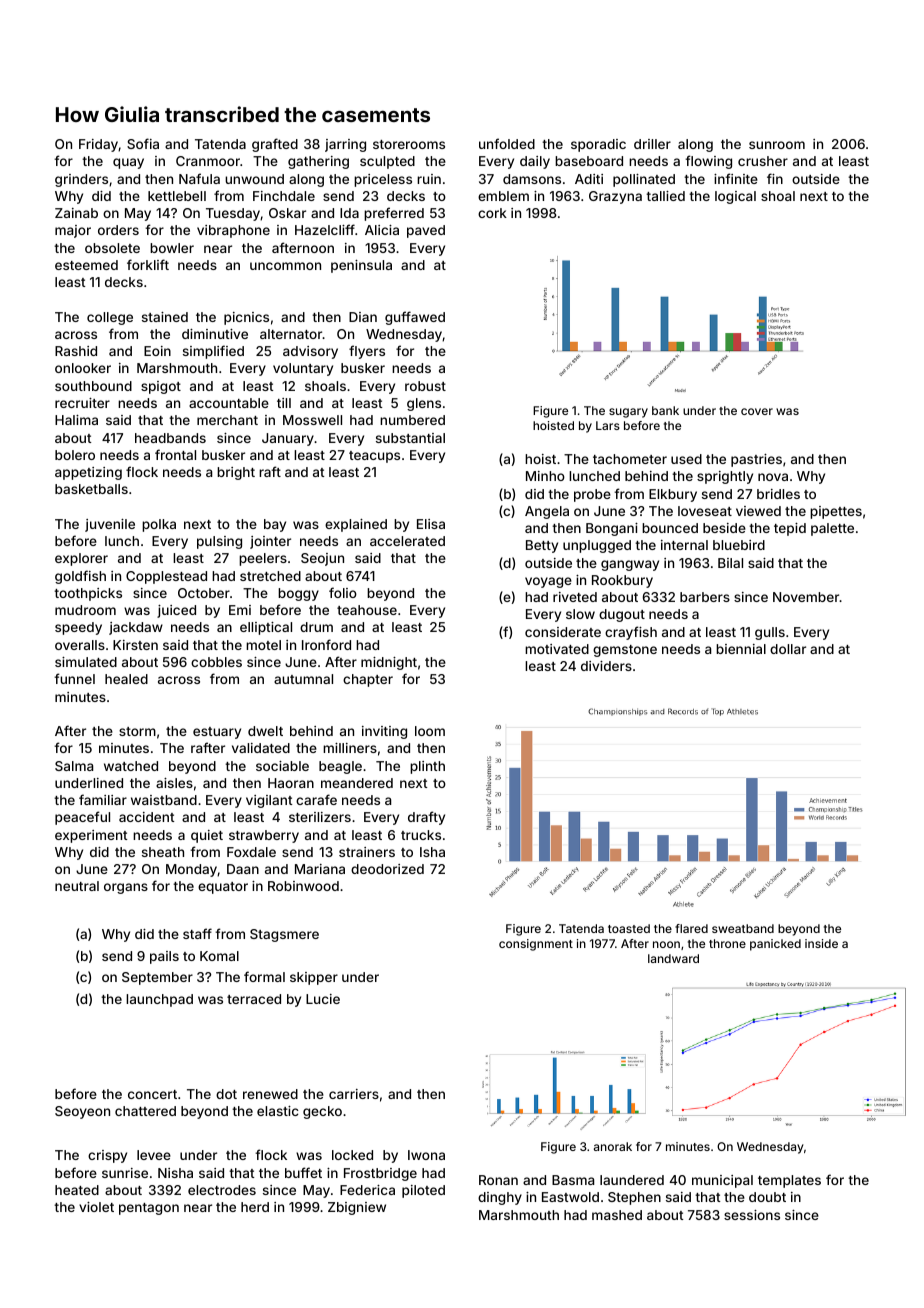 Image resolution: width=924 pixels, height=1308 pixels. What do you see at coordinates (788, 649) in the screenshot?
I see `dollar` at bounding box center [788, 649].
